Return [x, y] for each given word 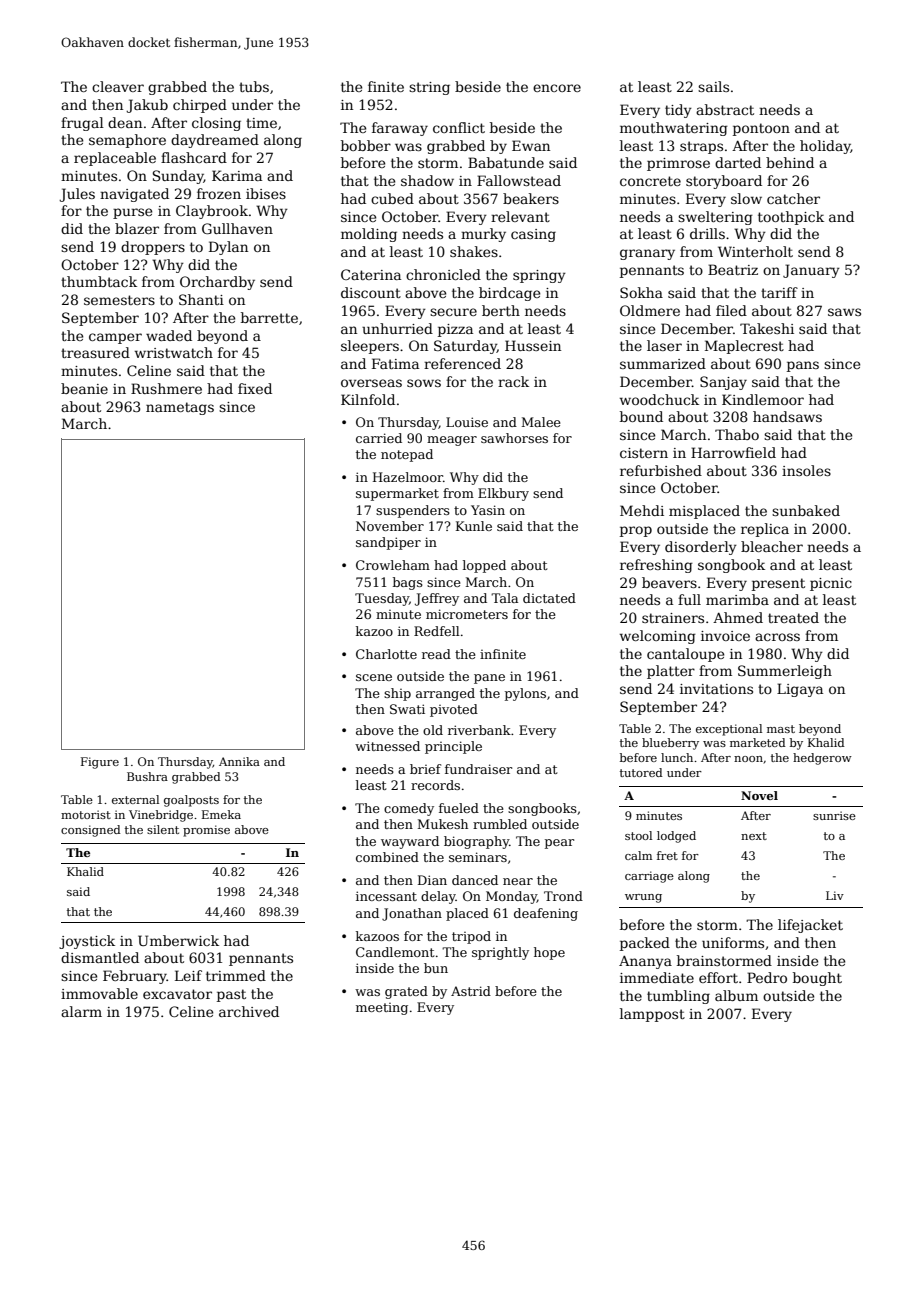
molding [369, 235]
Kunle [474, 526]
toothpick [791, 218]
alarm [81, 1011]
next [754, 836]
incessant [386, 896]
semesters [119, 300]
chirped [200, 106]
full [689, 599]
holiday [825, 147]
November [390, 526]
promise [206, 831]
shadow [427, 180]
